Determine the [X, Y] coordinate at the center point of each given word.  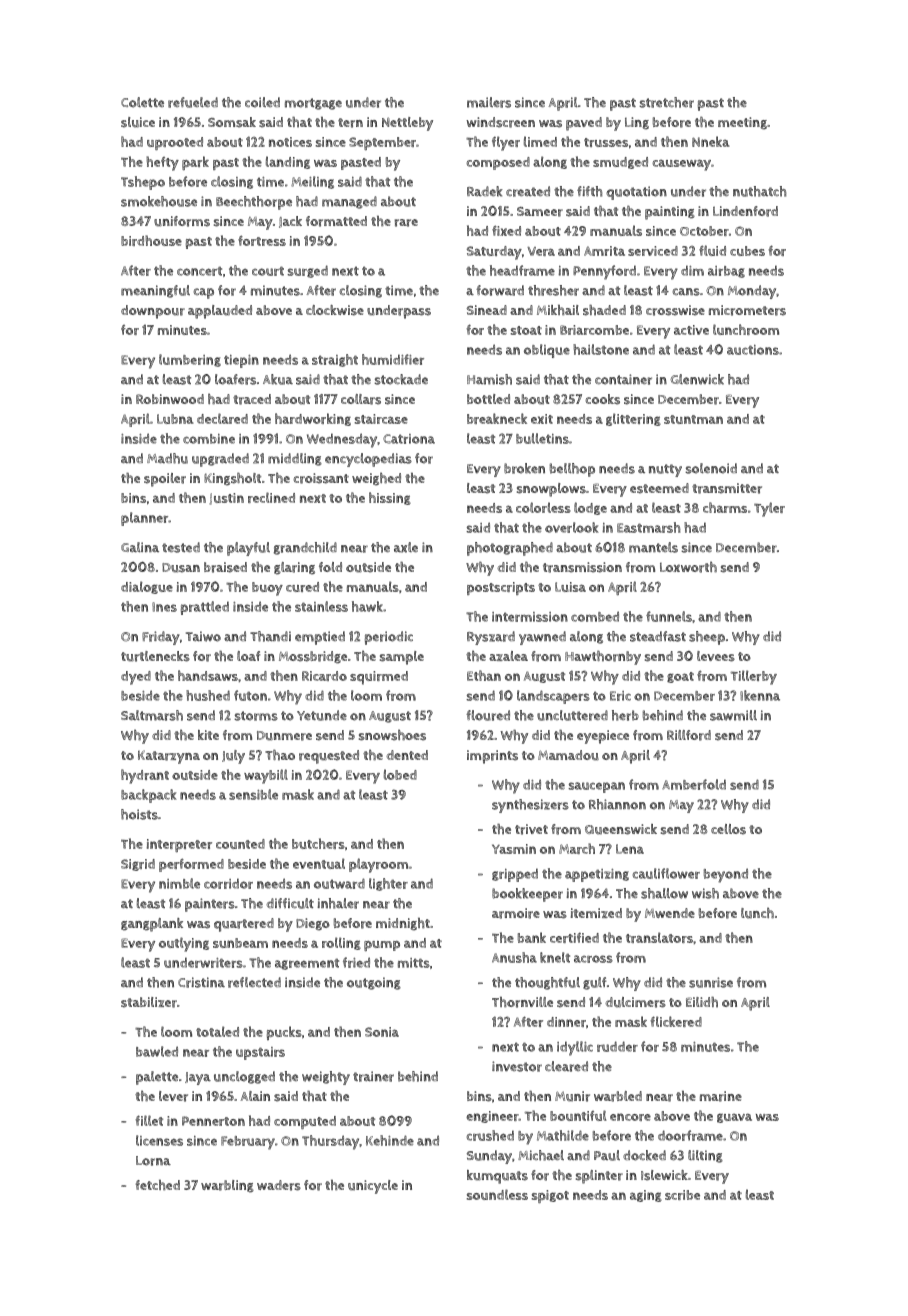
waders [279, 1185]
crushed [490, 1135]
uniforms [182, 221]
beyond [726, 875]
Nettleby [407, 124]
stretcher [666, 102]
